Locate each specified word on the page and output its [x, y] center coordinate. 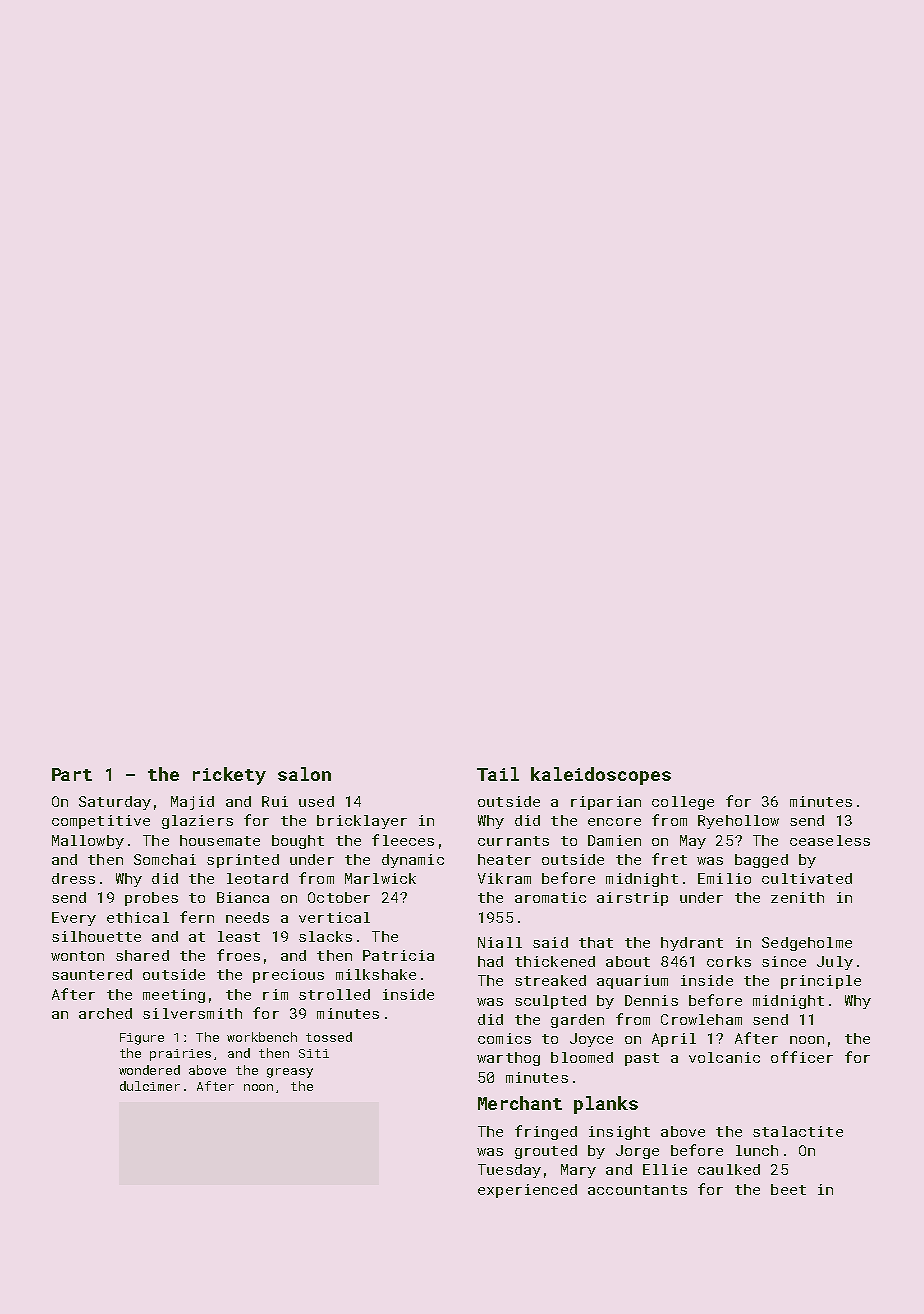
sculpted [550, 1002]
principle [821, 982]
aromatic [550, 897]
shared [142, 955]
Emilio [724, 878]
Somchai [165, 859]
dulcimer [150, 1086]
